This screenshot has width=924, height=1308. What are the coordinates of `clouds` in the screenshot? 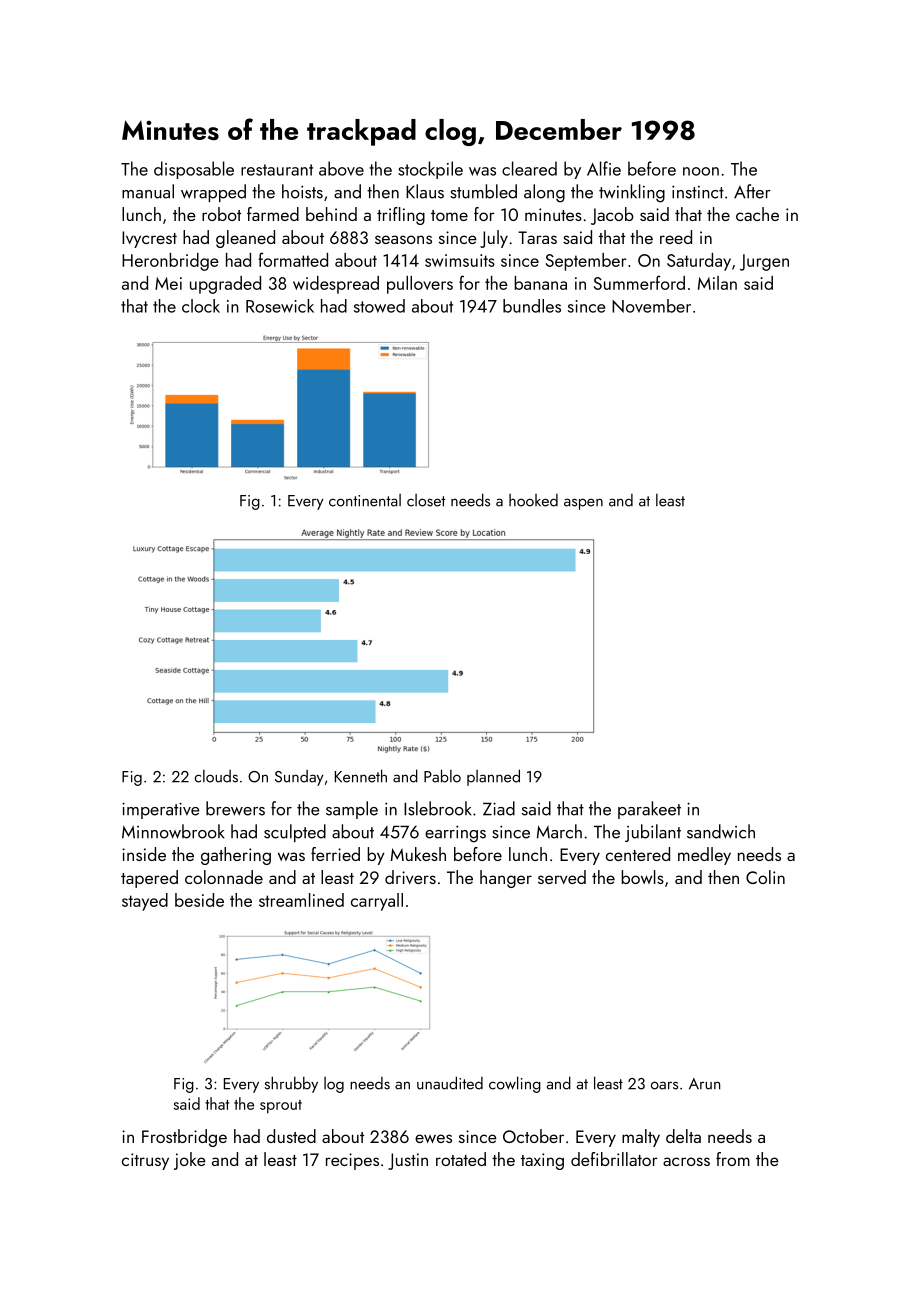 It's located at (216, 776).
